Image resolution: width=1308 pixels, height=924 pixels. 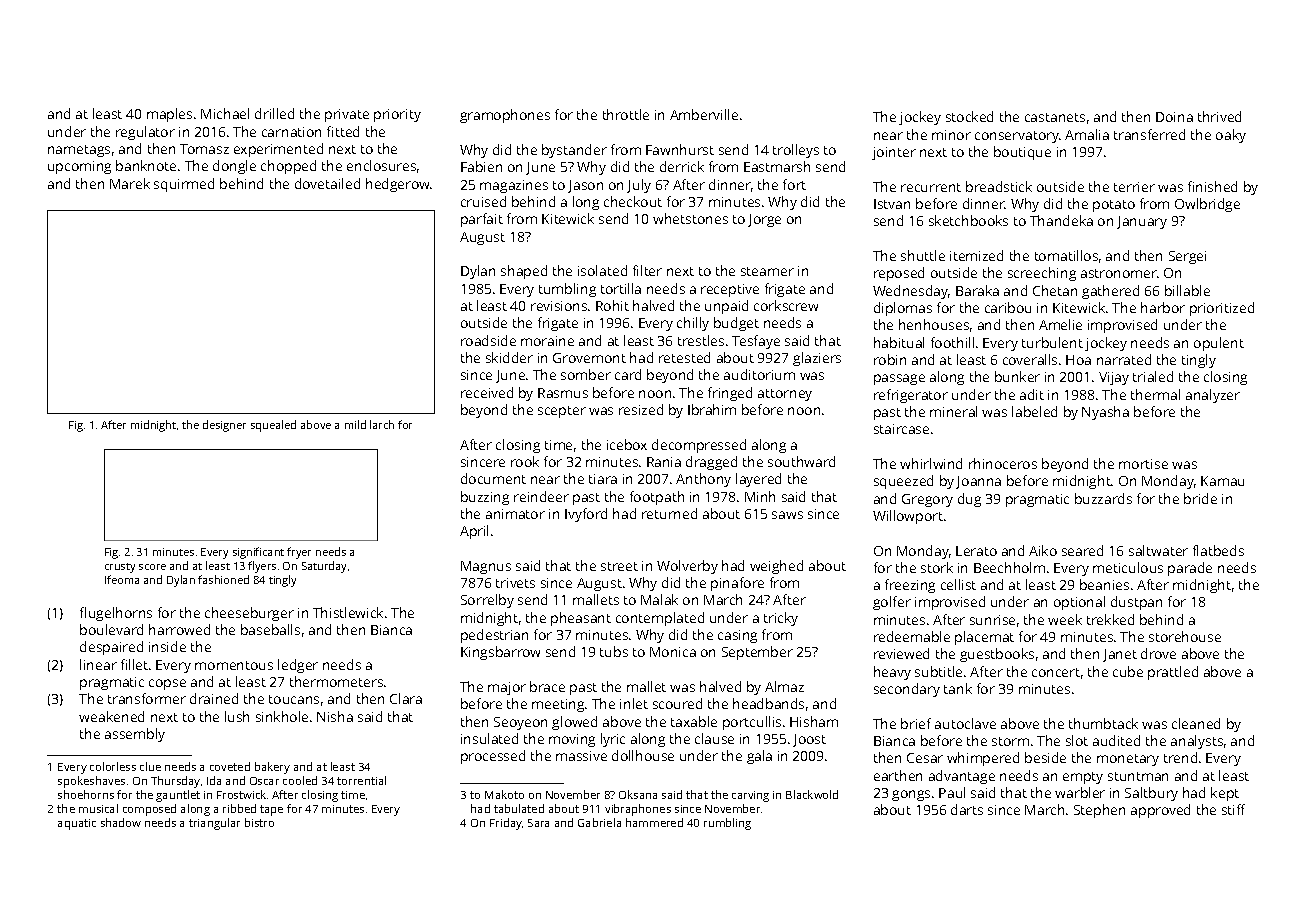 What do you see at coordinates (1225, 794) in the page?
I see `kept` at bounding box center [1225, 794].
